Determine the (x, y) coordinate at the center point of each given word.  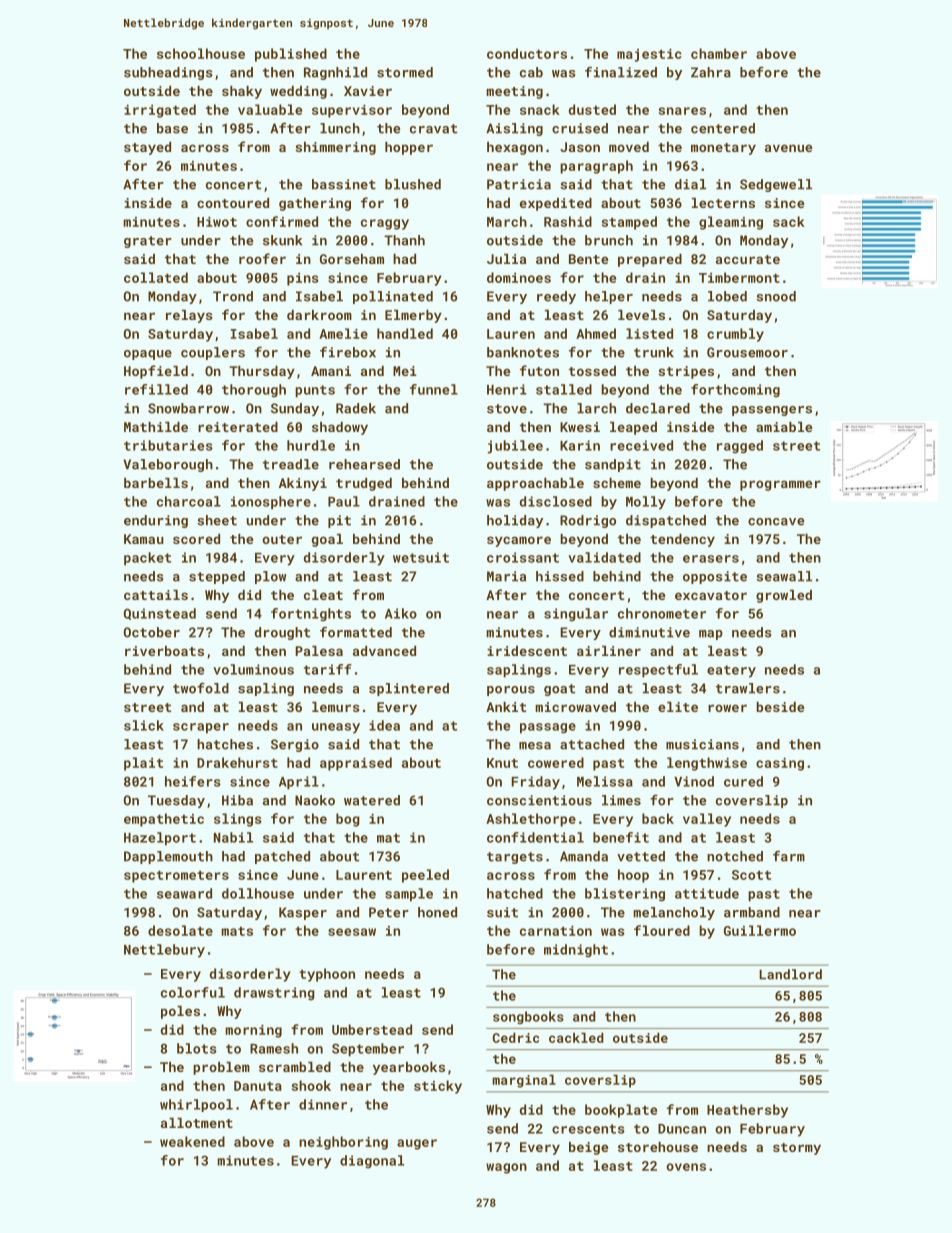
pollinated (393, 297)
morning (253, 1031)
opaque (148, 355)
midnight (576, 951)
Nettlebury (164, 951)
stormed (405, 72)
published (291, 55)
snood (776, 296)
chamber (719, 53)
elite (678, 707)
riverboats (164, 651)
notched (735, 856)
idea (384, 725)
